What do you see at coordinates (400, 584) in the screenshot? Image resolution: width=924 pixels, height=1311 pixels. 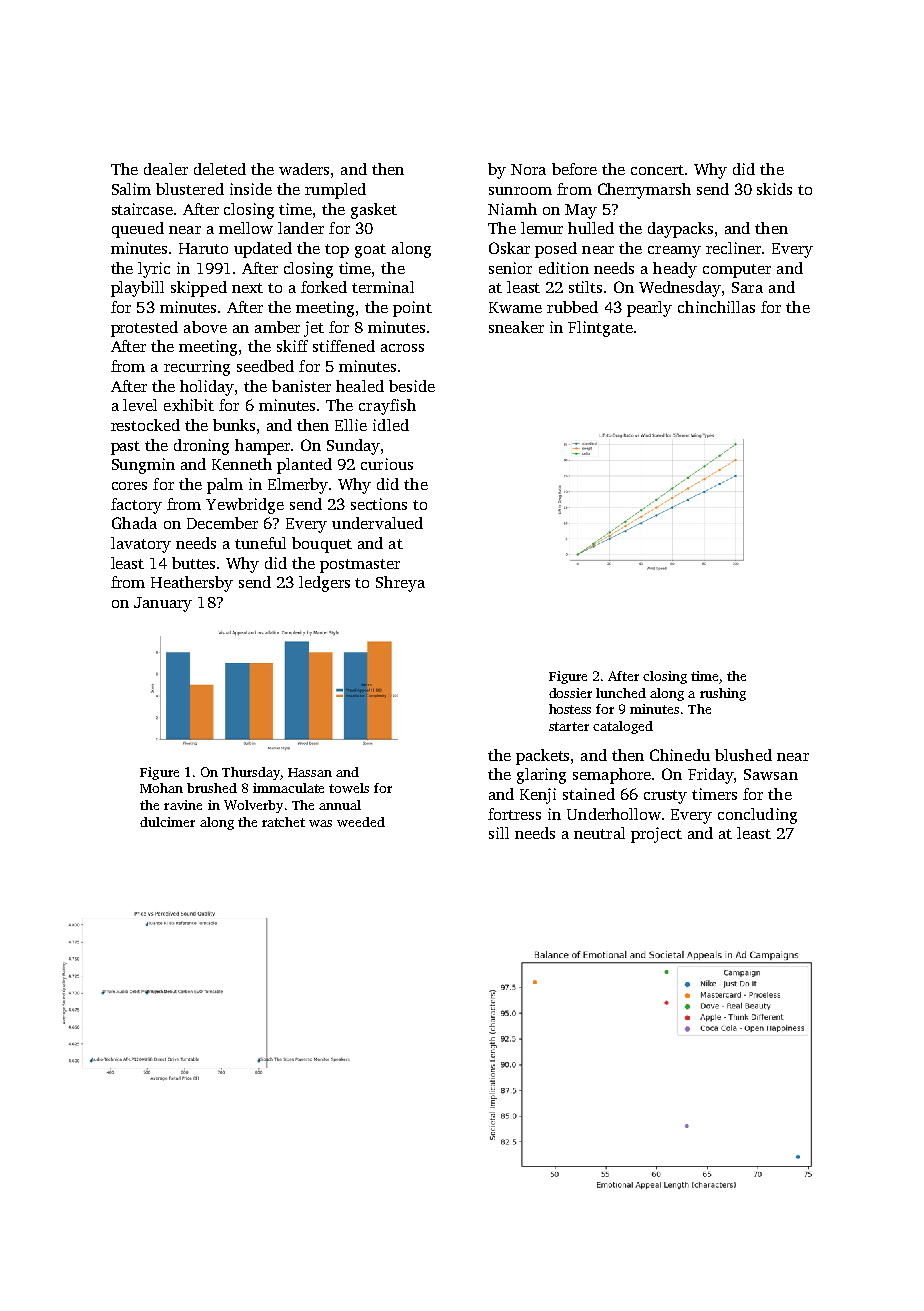 I see `Shreya` at bounding box center [400, 584].
